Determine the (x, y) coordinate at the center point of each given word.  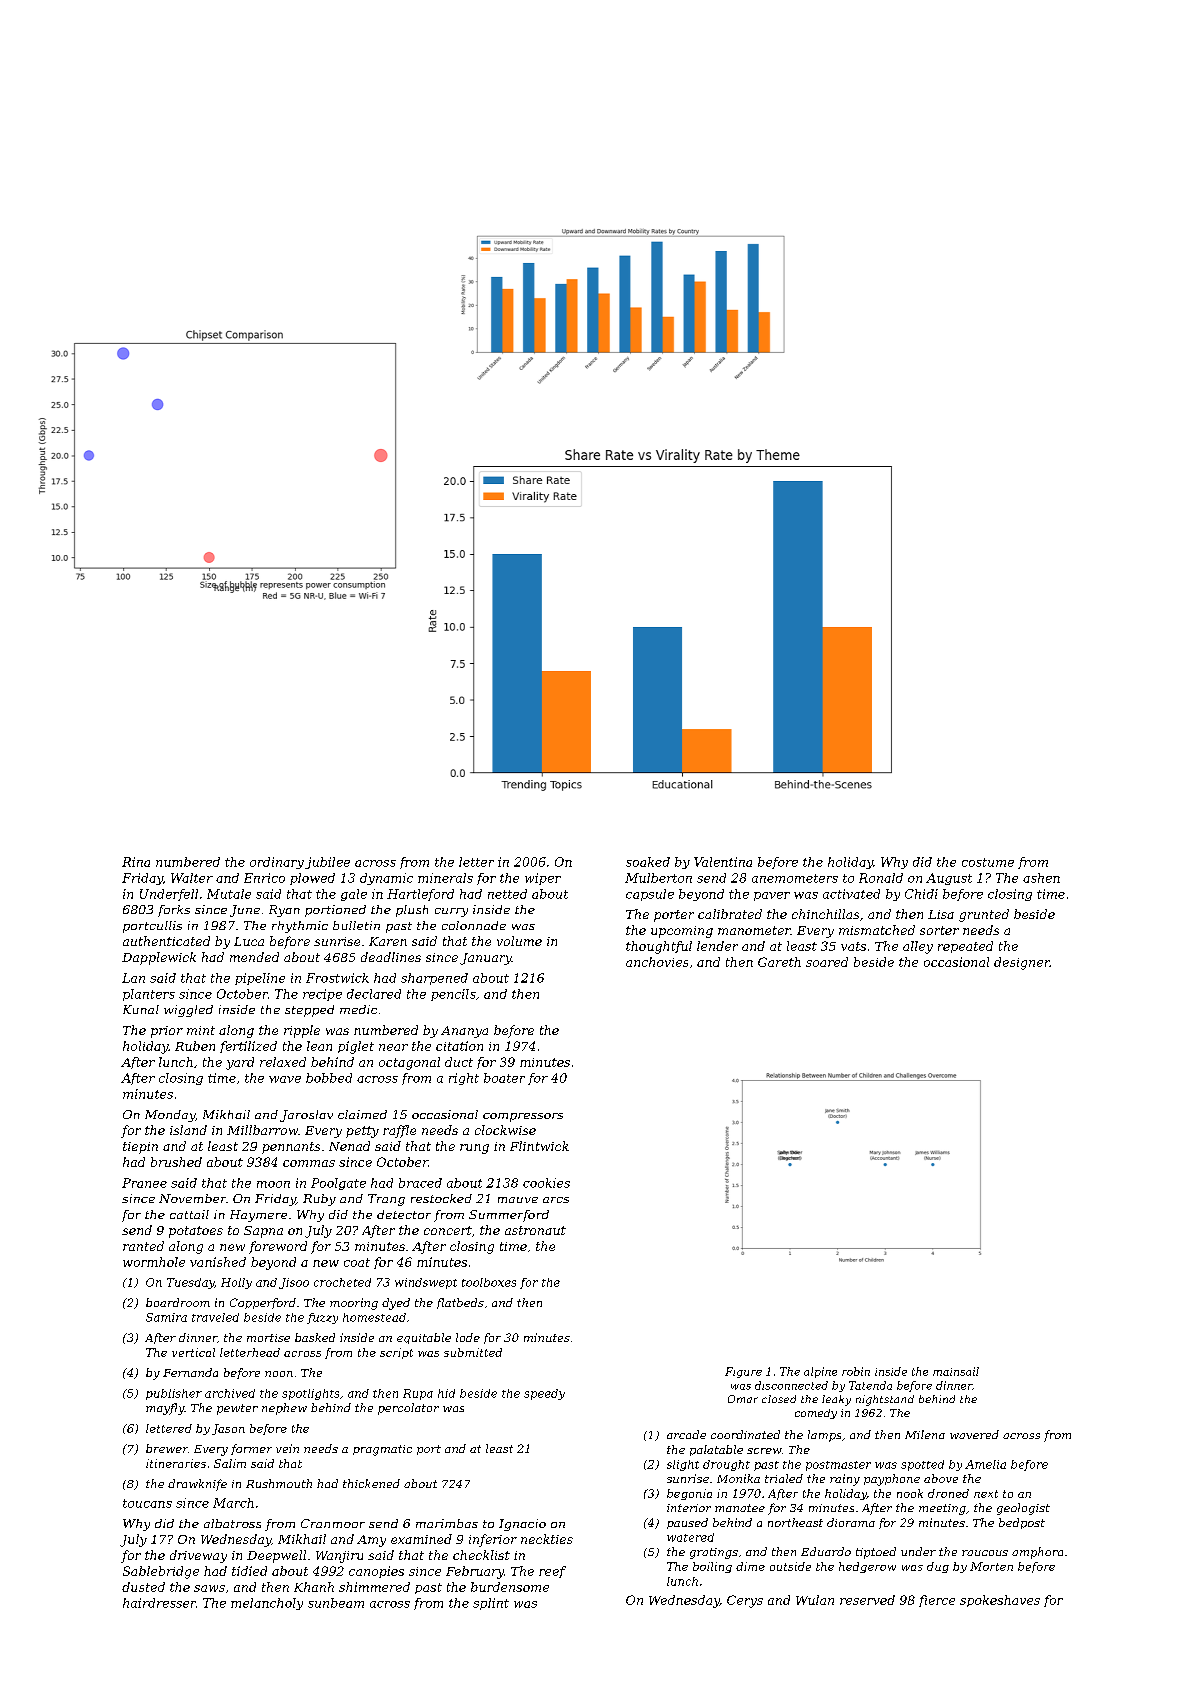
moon (273, 1184)
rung (474, 1149)
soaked (648, 862)
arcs (556, 1200)
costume (988, 862)
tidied (249, 1571)
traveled (215, 1317)
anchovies (657, 962)
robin (856, 1371)
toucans (147, 1503)
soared (827, 962)
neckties (547, 1539)
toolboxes (489, 1282)
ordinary (277, 863)
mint (201, 1030)
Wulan (815, 1600)
